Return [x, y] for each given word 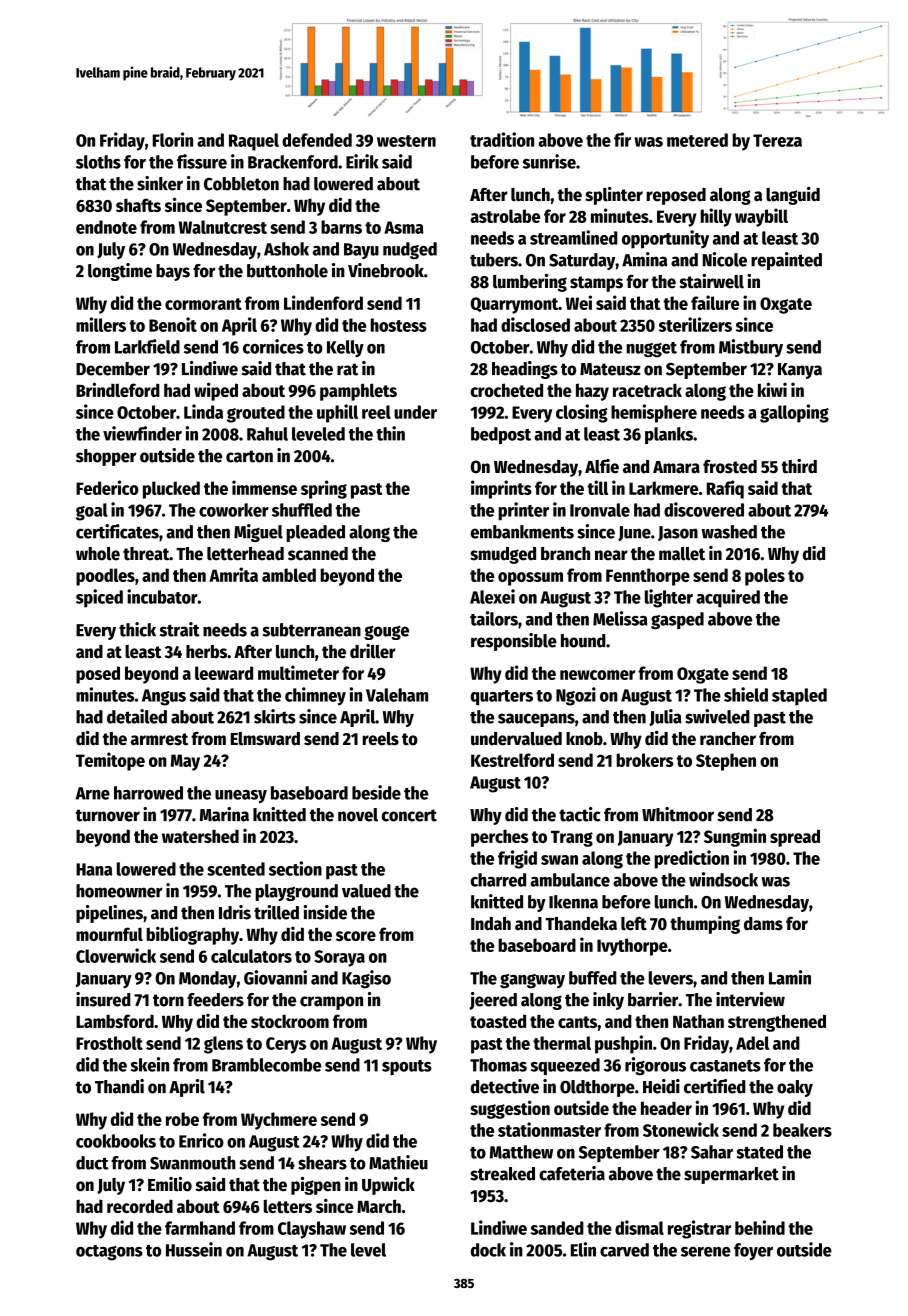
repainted [786, 261]
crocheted [507, 390]
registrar [699, 1229]
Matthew [521, 1152]
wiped [216, 391]
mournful [109, 934]
